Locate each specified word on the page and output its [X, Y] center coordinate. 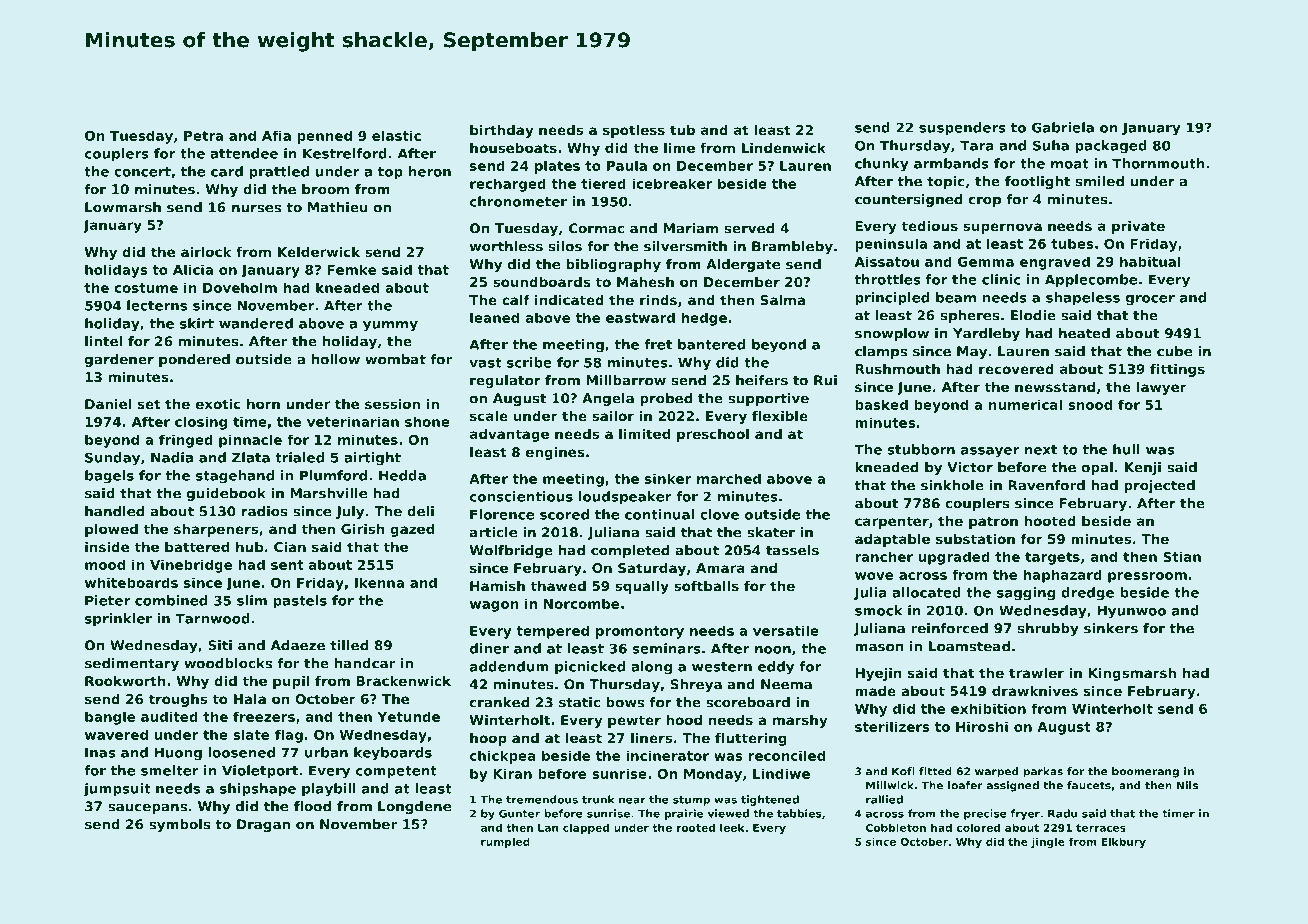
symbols [180, 825]
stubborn [921, 449]
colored [978, 827]
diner [489, 648]
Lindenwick [784, 148]
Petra [203, 136]
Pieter [107, 600]
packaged [1111, 146]
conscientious [521, 496]
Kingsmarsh [1132, 674]
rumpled [505, 842]
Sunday [112, 459]
